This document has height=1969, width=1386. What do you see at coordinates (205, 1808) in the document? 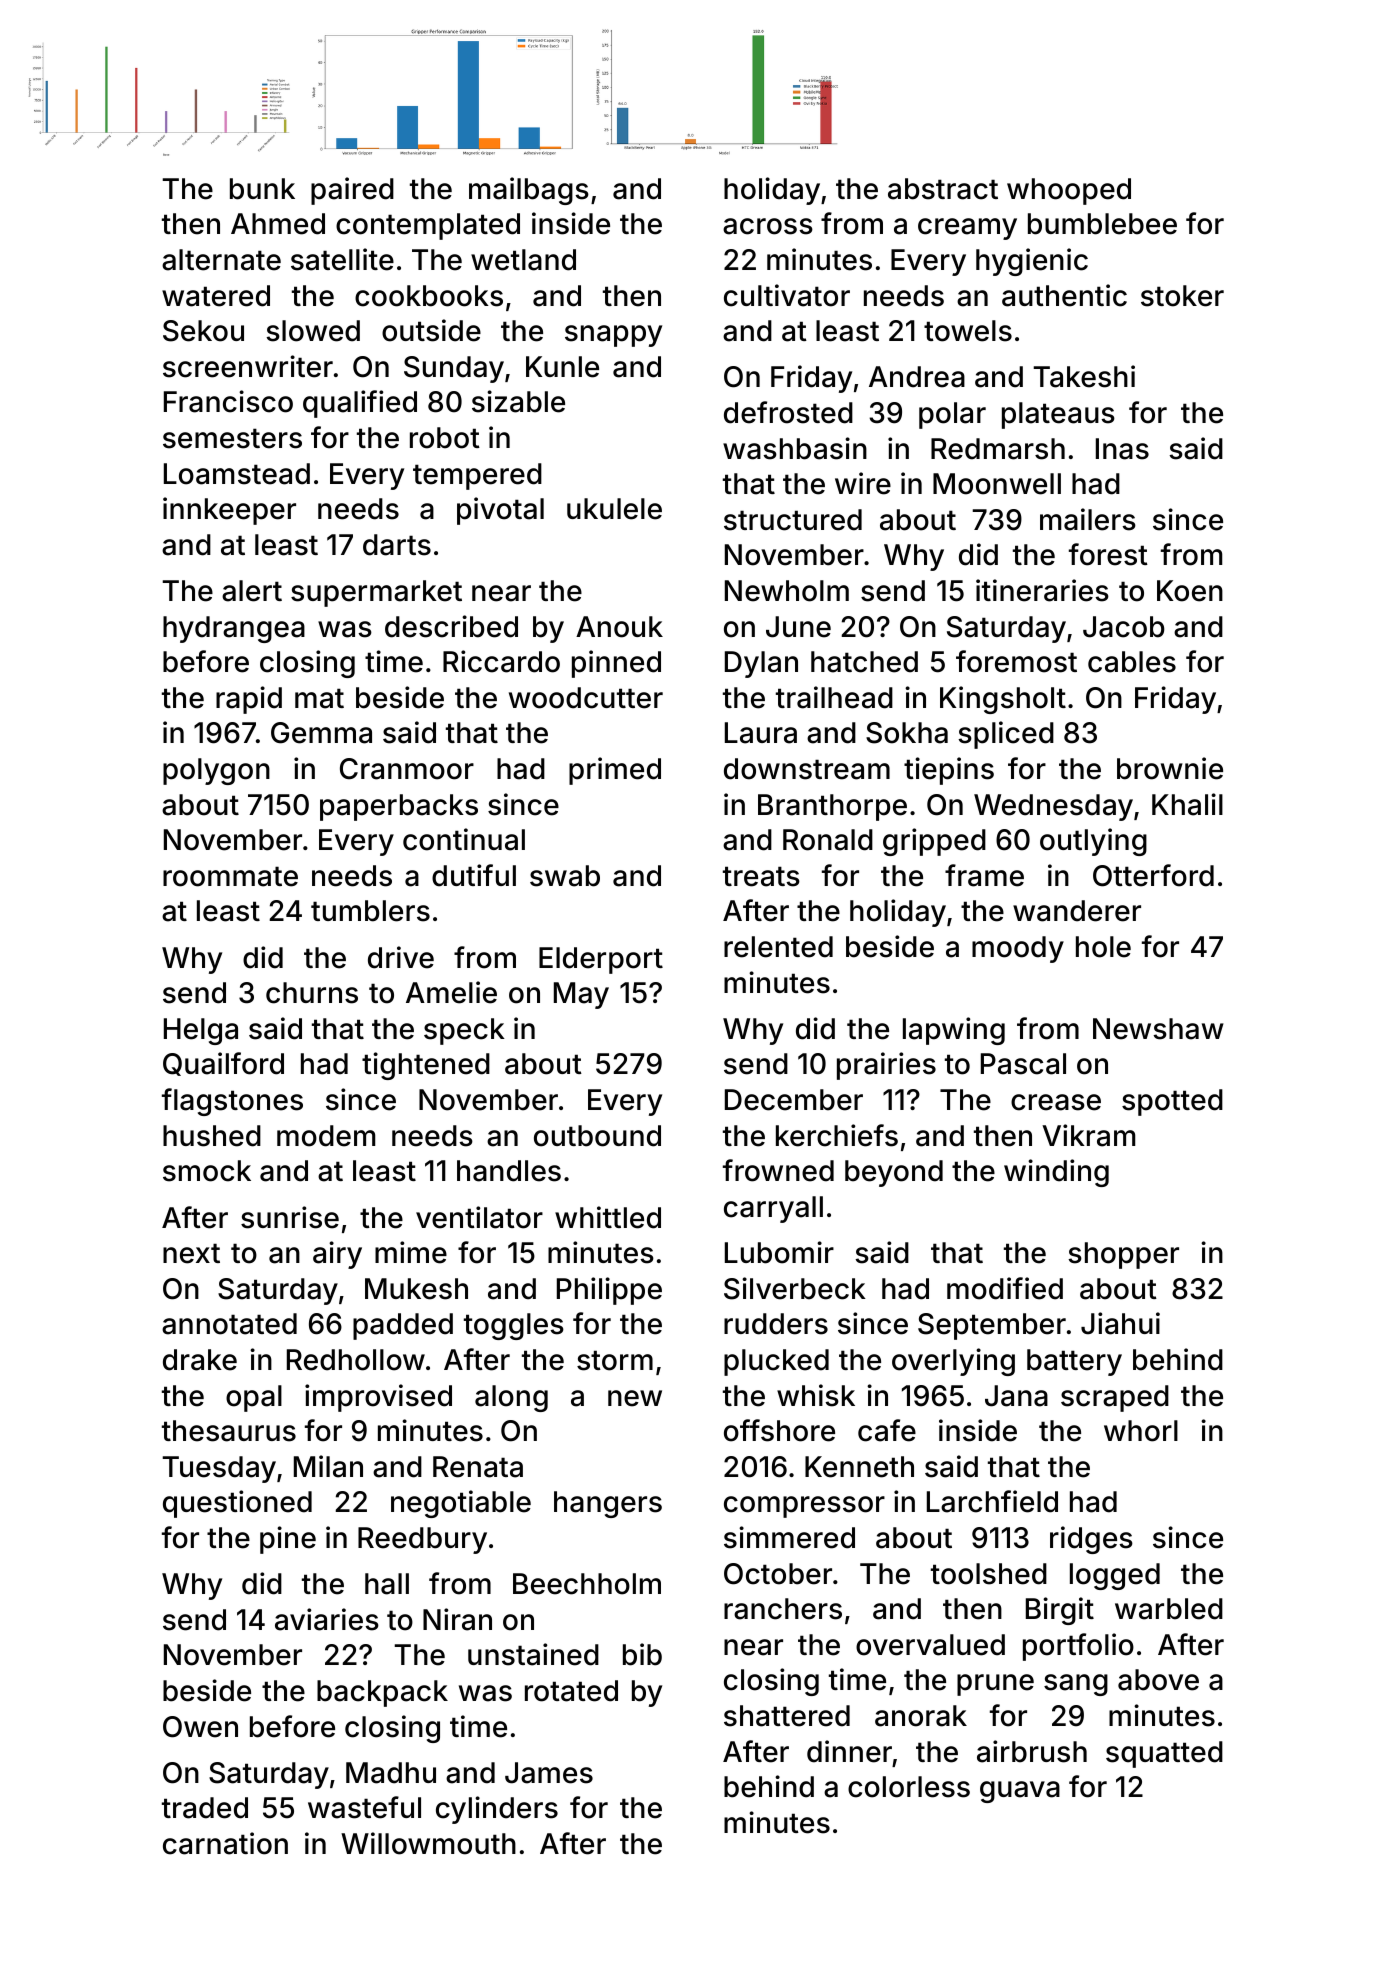
I see `traded` at bounding box center [205, 1808].
